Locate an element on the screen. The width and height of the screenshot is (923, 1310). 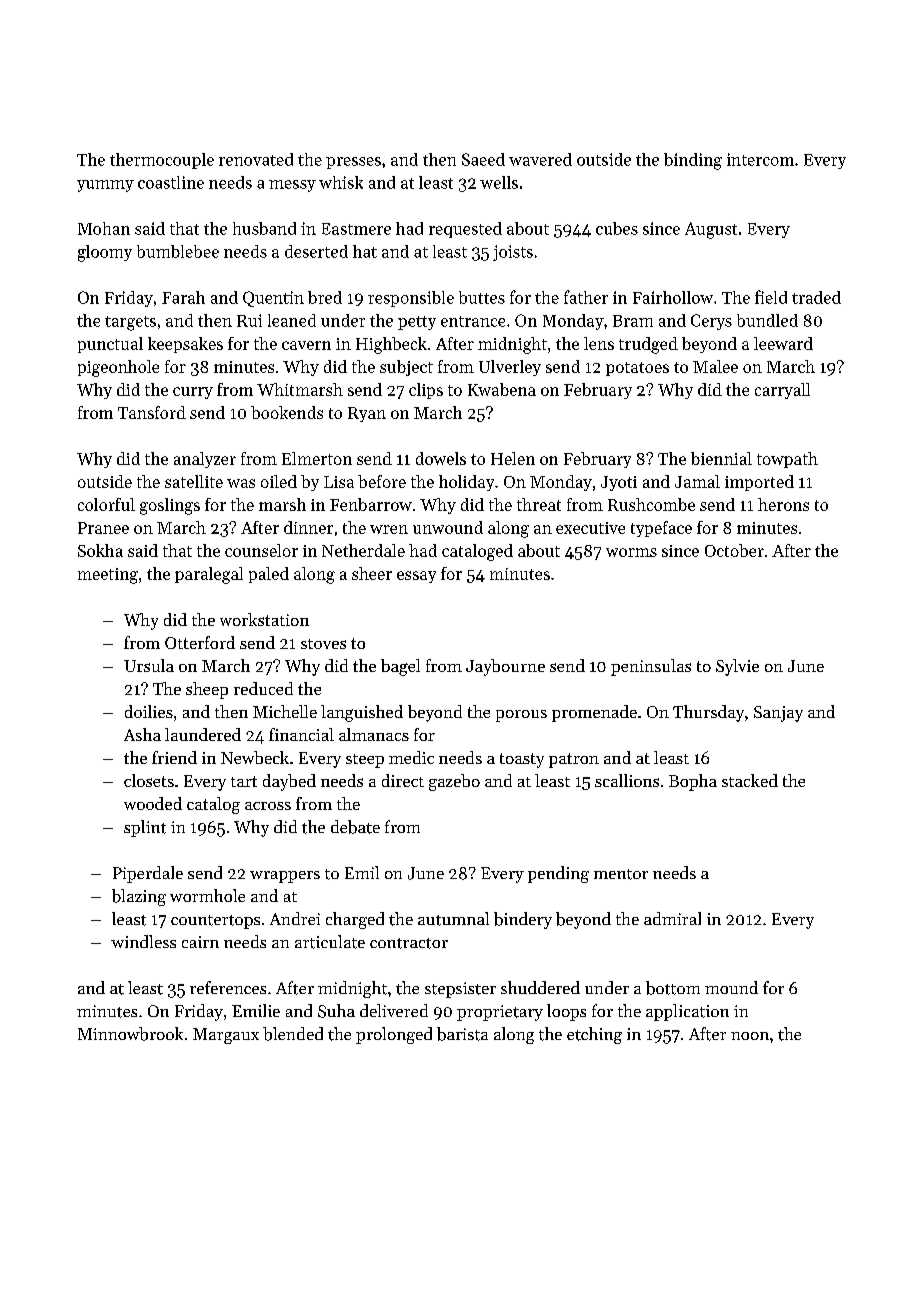
towpath is located at coordinates (787, 460).
